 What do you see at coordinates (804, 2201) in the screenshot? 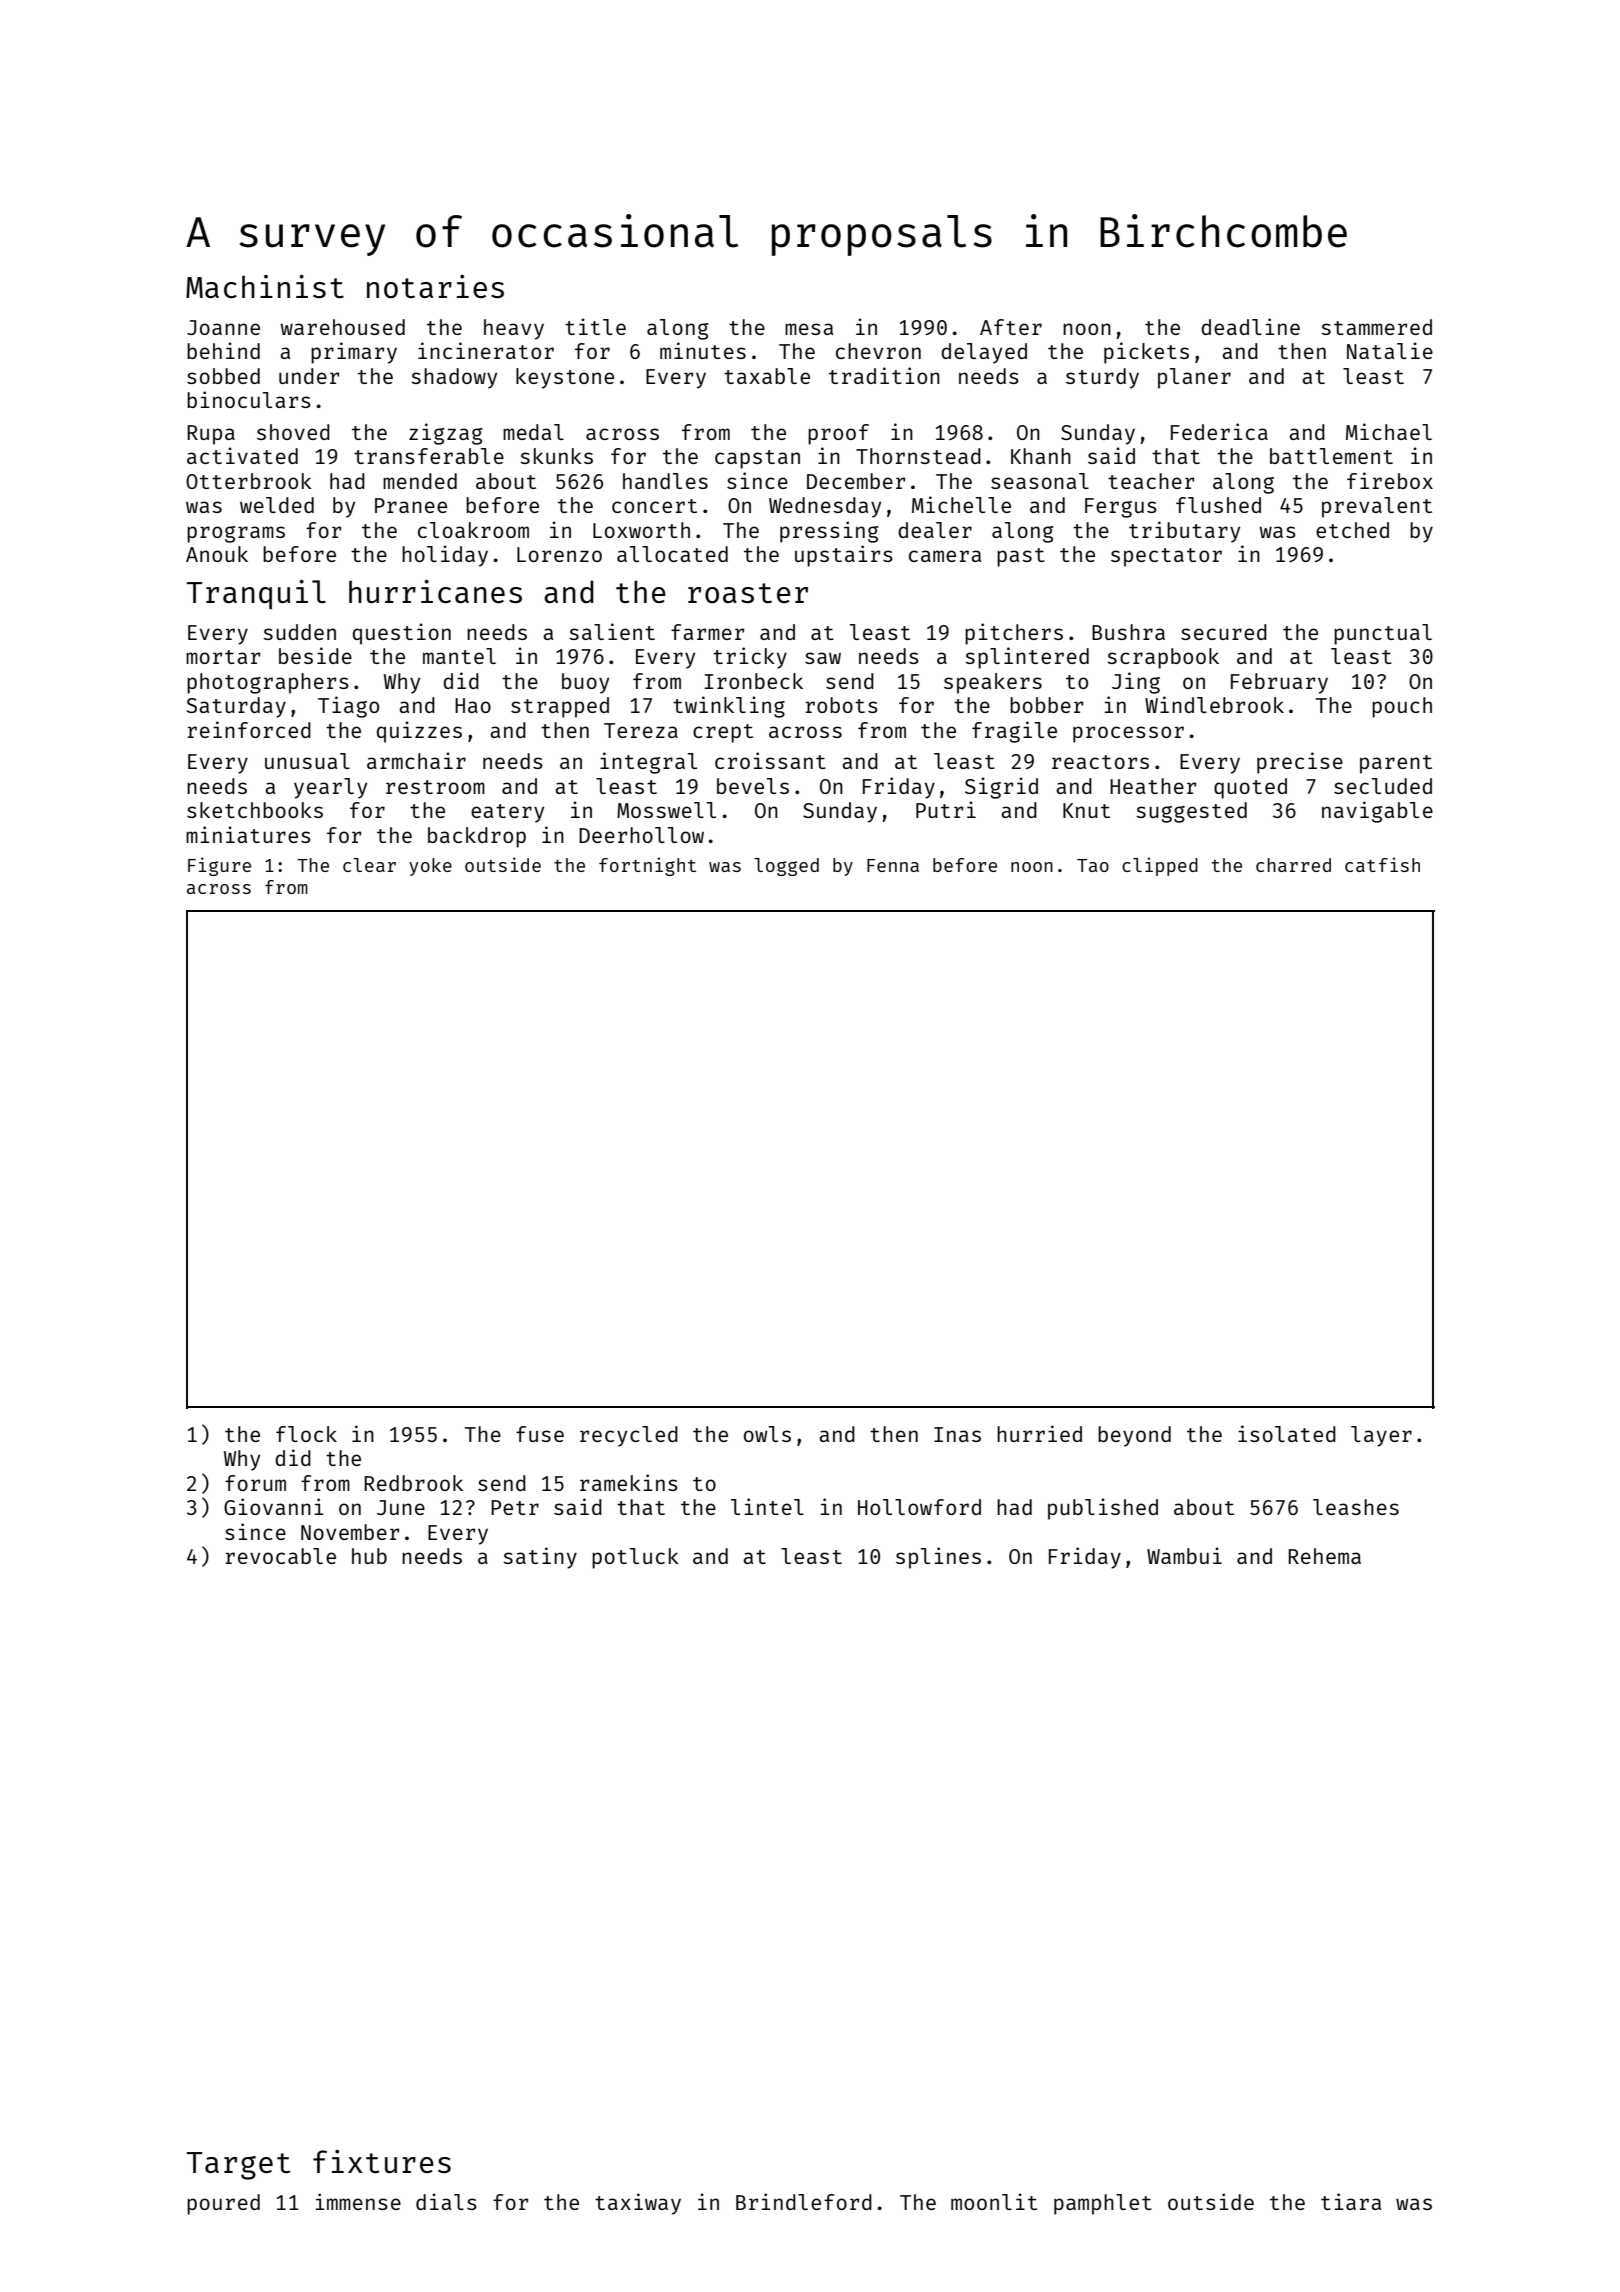
I see `Brindleford` at bounding box center [804, 2201].
